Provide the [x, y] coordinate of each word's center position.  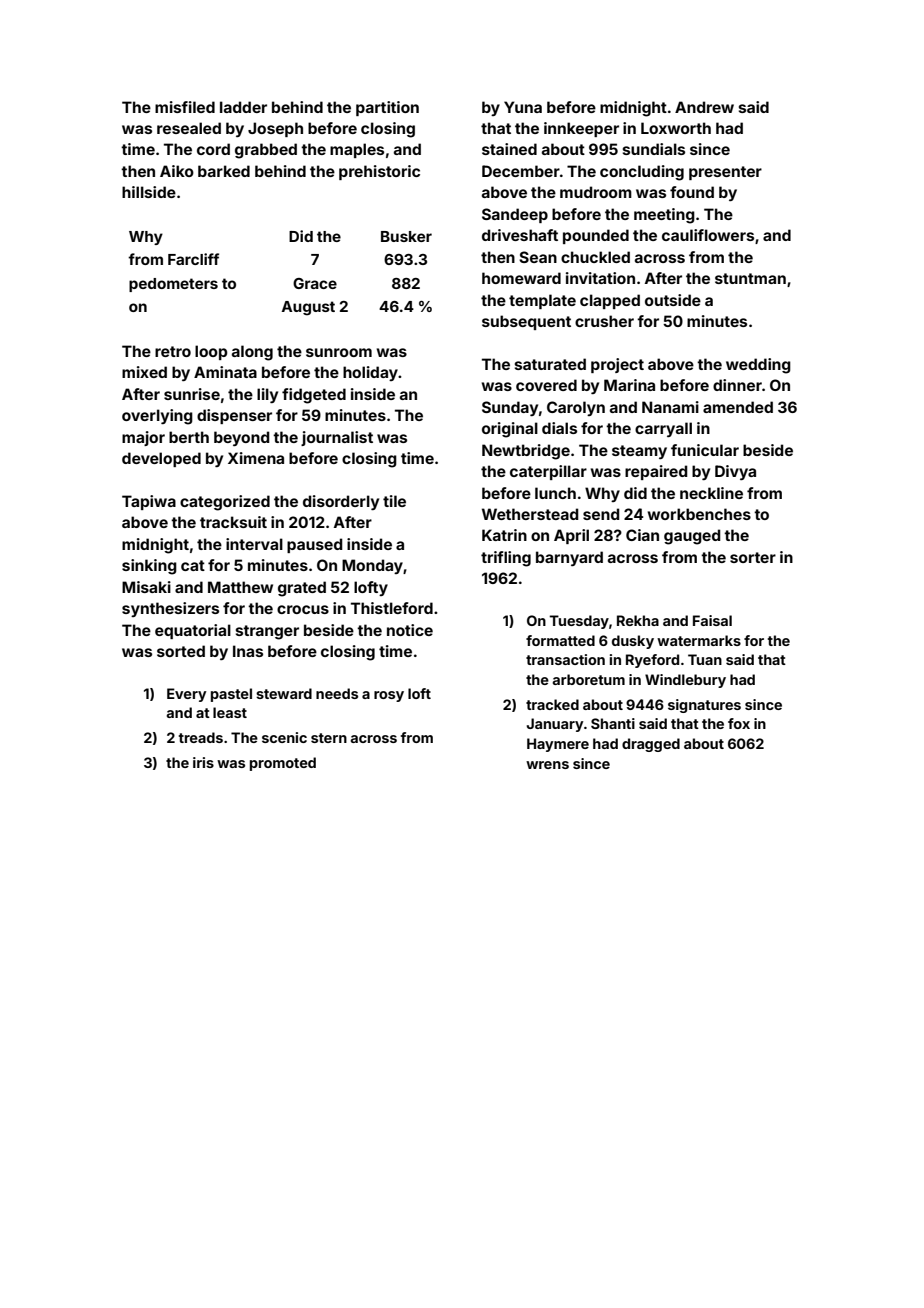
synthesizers [170, 609]
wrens [547, 765]
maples [357, 150]
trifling [506, 559]
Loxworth [676, 128]
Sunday [510, 408]
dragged [651, 745]
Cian [642, 535]
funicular [705, 450]
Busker [406, 236]
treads [201, 737]
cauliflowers [708, 235]
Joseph [275, 129]
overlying [157, 417]
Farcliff [193, 259]
